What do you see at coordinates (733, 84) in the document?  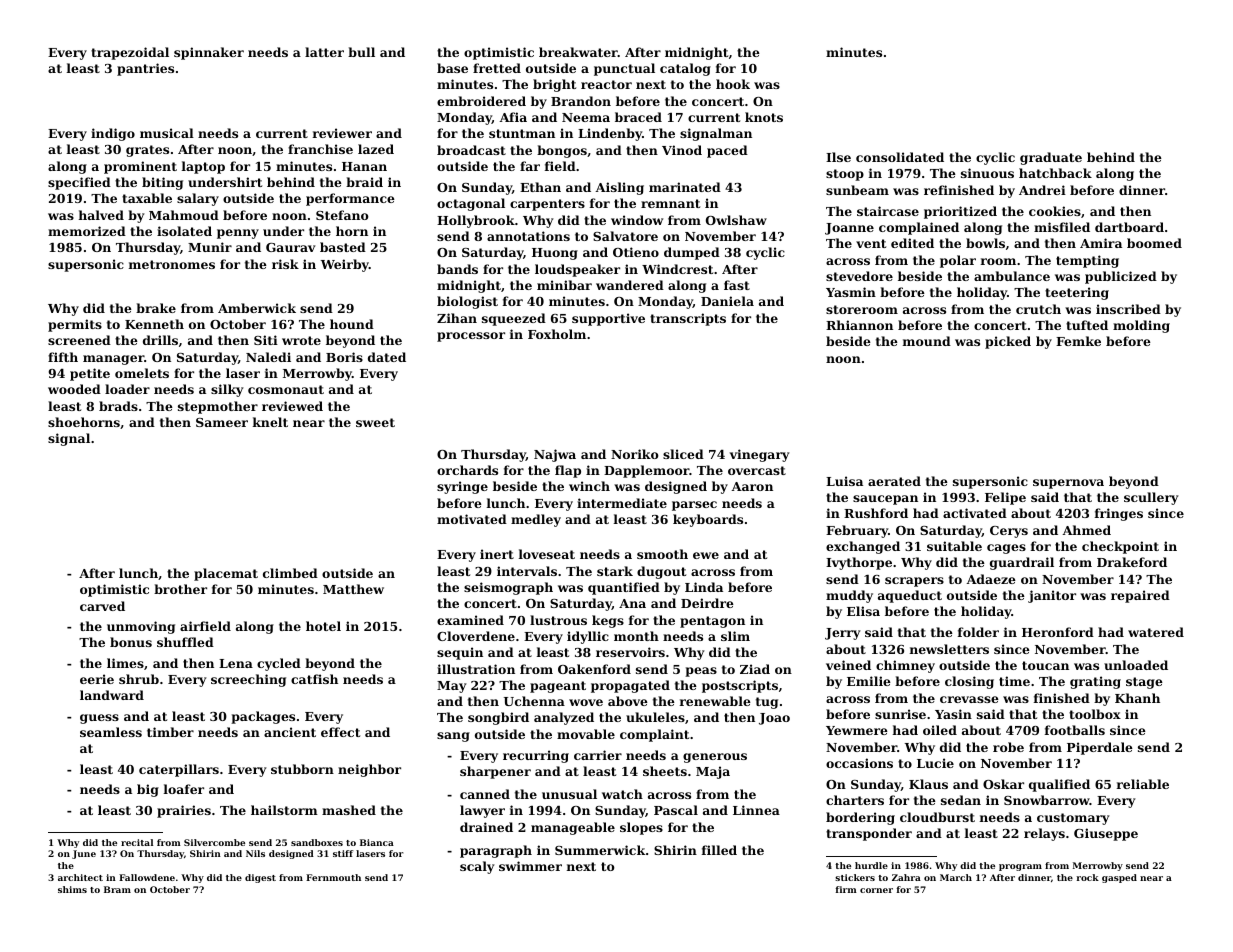 I see `hook` at bounding box center [733, 84].
